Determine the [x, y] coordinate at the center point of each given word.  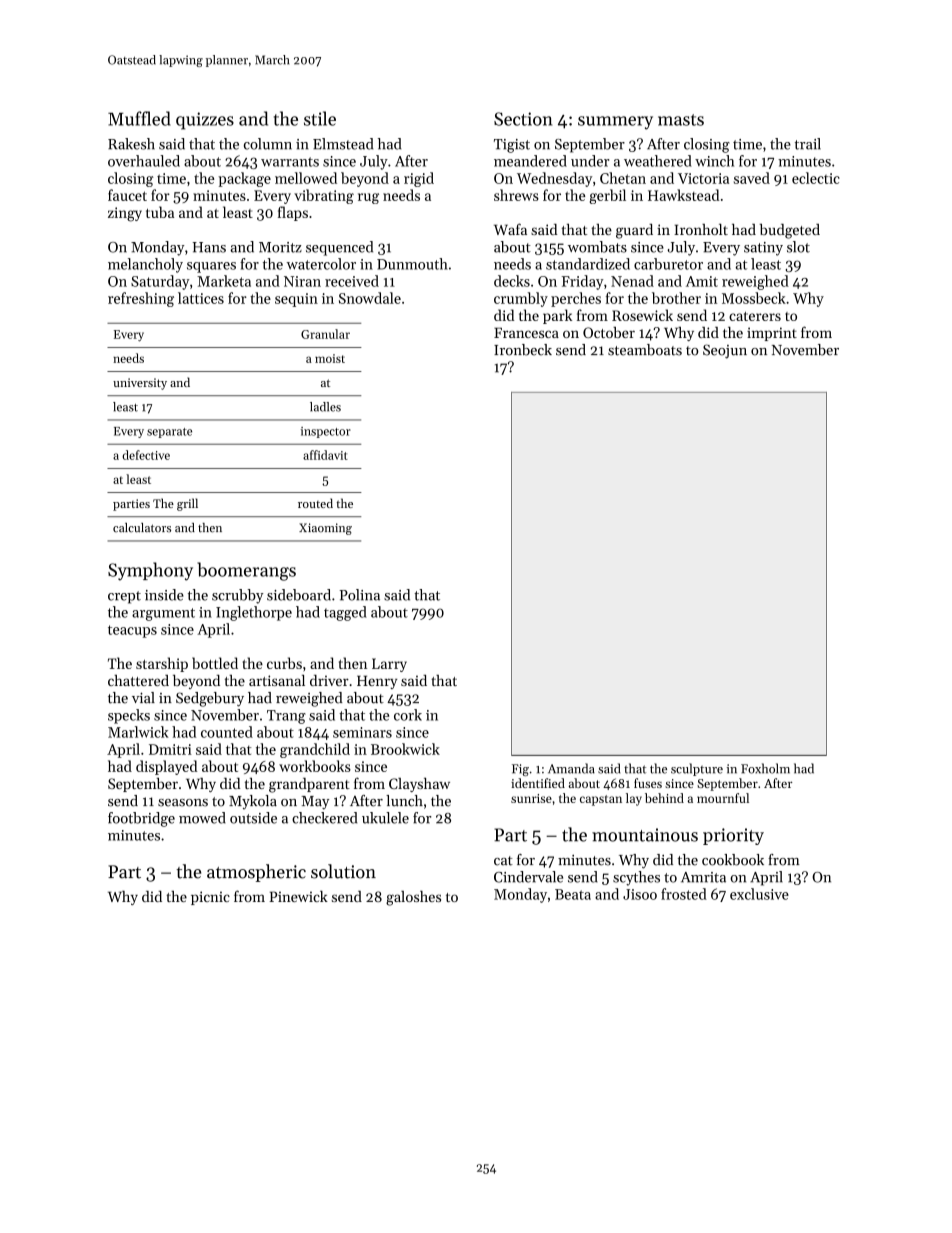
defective [146, 455]
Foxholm [765, 768]
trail [808, 144]
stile [320, 118]
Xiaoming [325, 529]
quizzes [205, 121]
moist [330, 358]
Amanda [571, 768]
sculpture [697, 769]
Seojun [725, 351]
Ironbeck [523, 350]
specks [129, 716]
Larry [389, 665]
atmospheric [256, 873]
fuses [648, 783]
